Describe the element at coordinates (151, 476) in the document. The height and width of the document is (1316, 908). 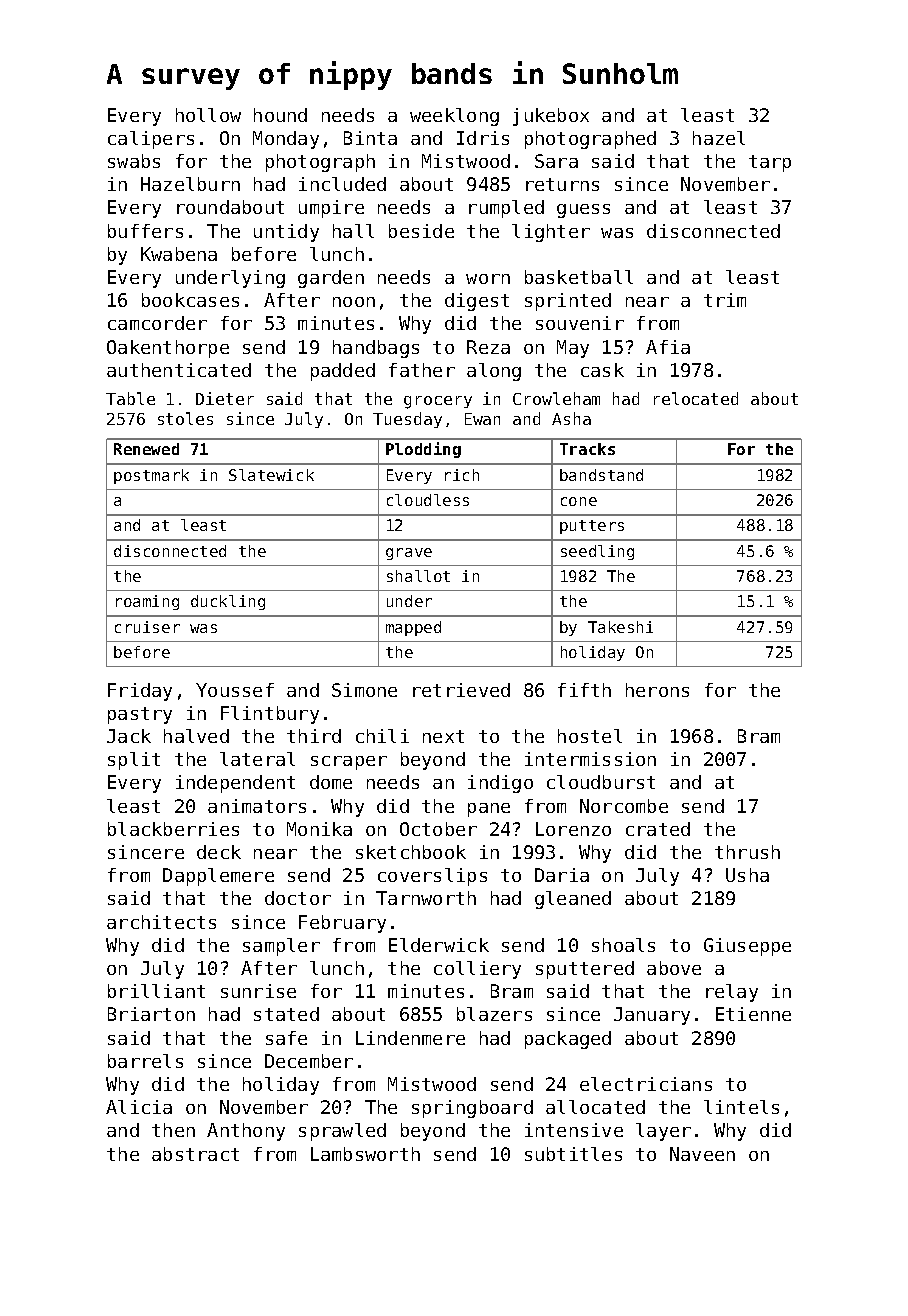
I see `postmark` at that location.
